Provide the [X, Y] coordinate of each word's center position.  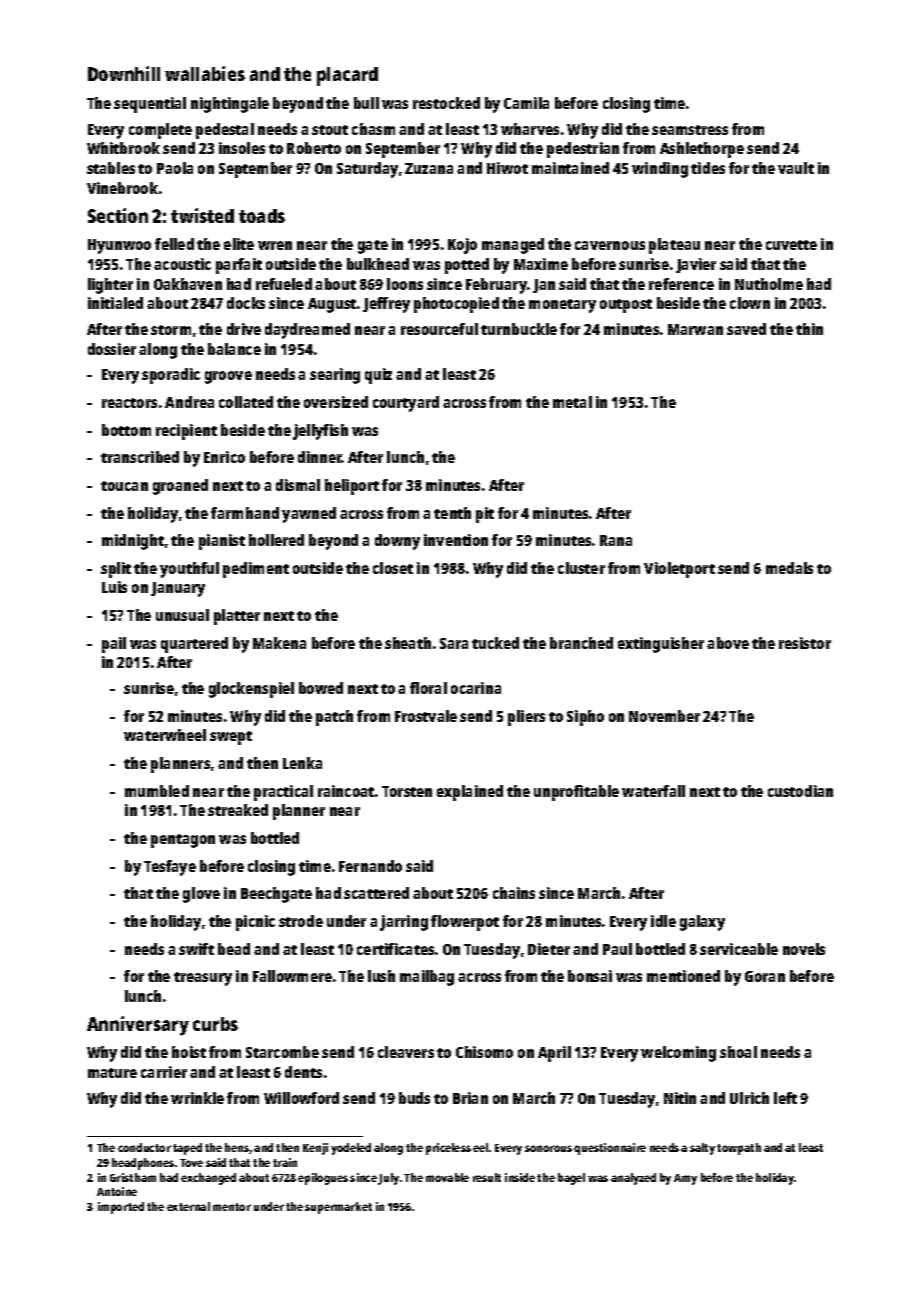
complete [160, 131]
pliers [526, 718]
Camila [526, 103]
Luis [114, 587]
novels [804, 949]
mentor [232, 1207]
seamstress [690, 130]
